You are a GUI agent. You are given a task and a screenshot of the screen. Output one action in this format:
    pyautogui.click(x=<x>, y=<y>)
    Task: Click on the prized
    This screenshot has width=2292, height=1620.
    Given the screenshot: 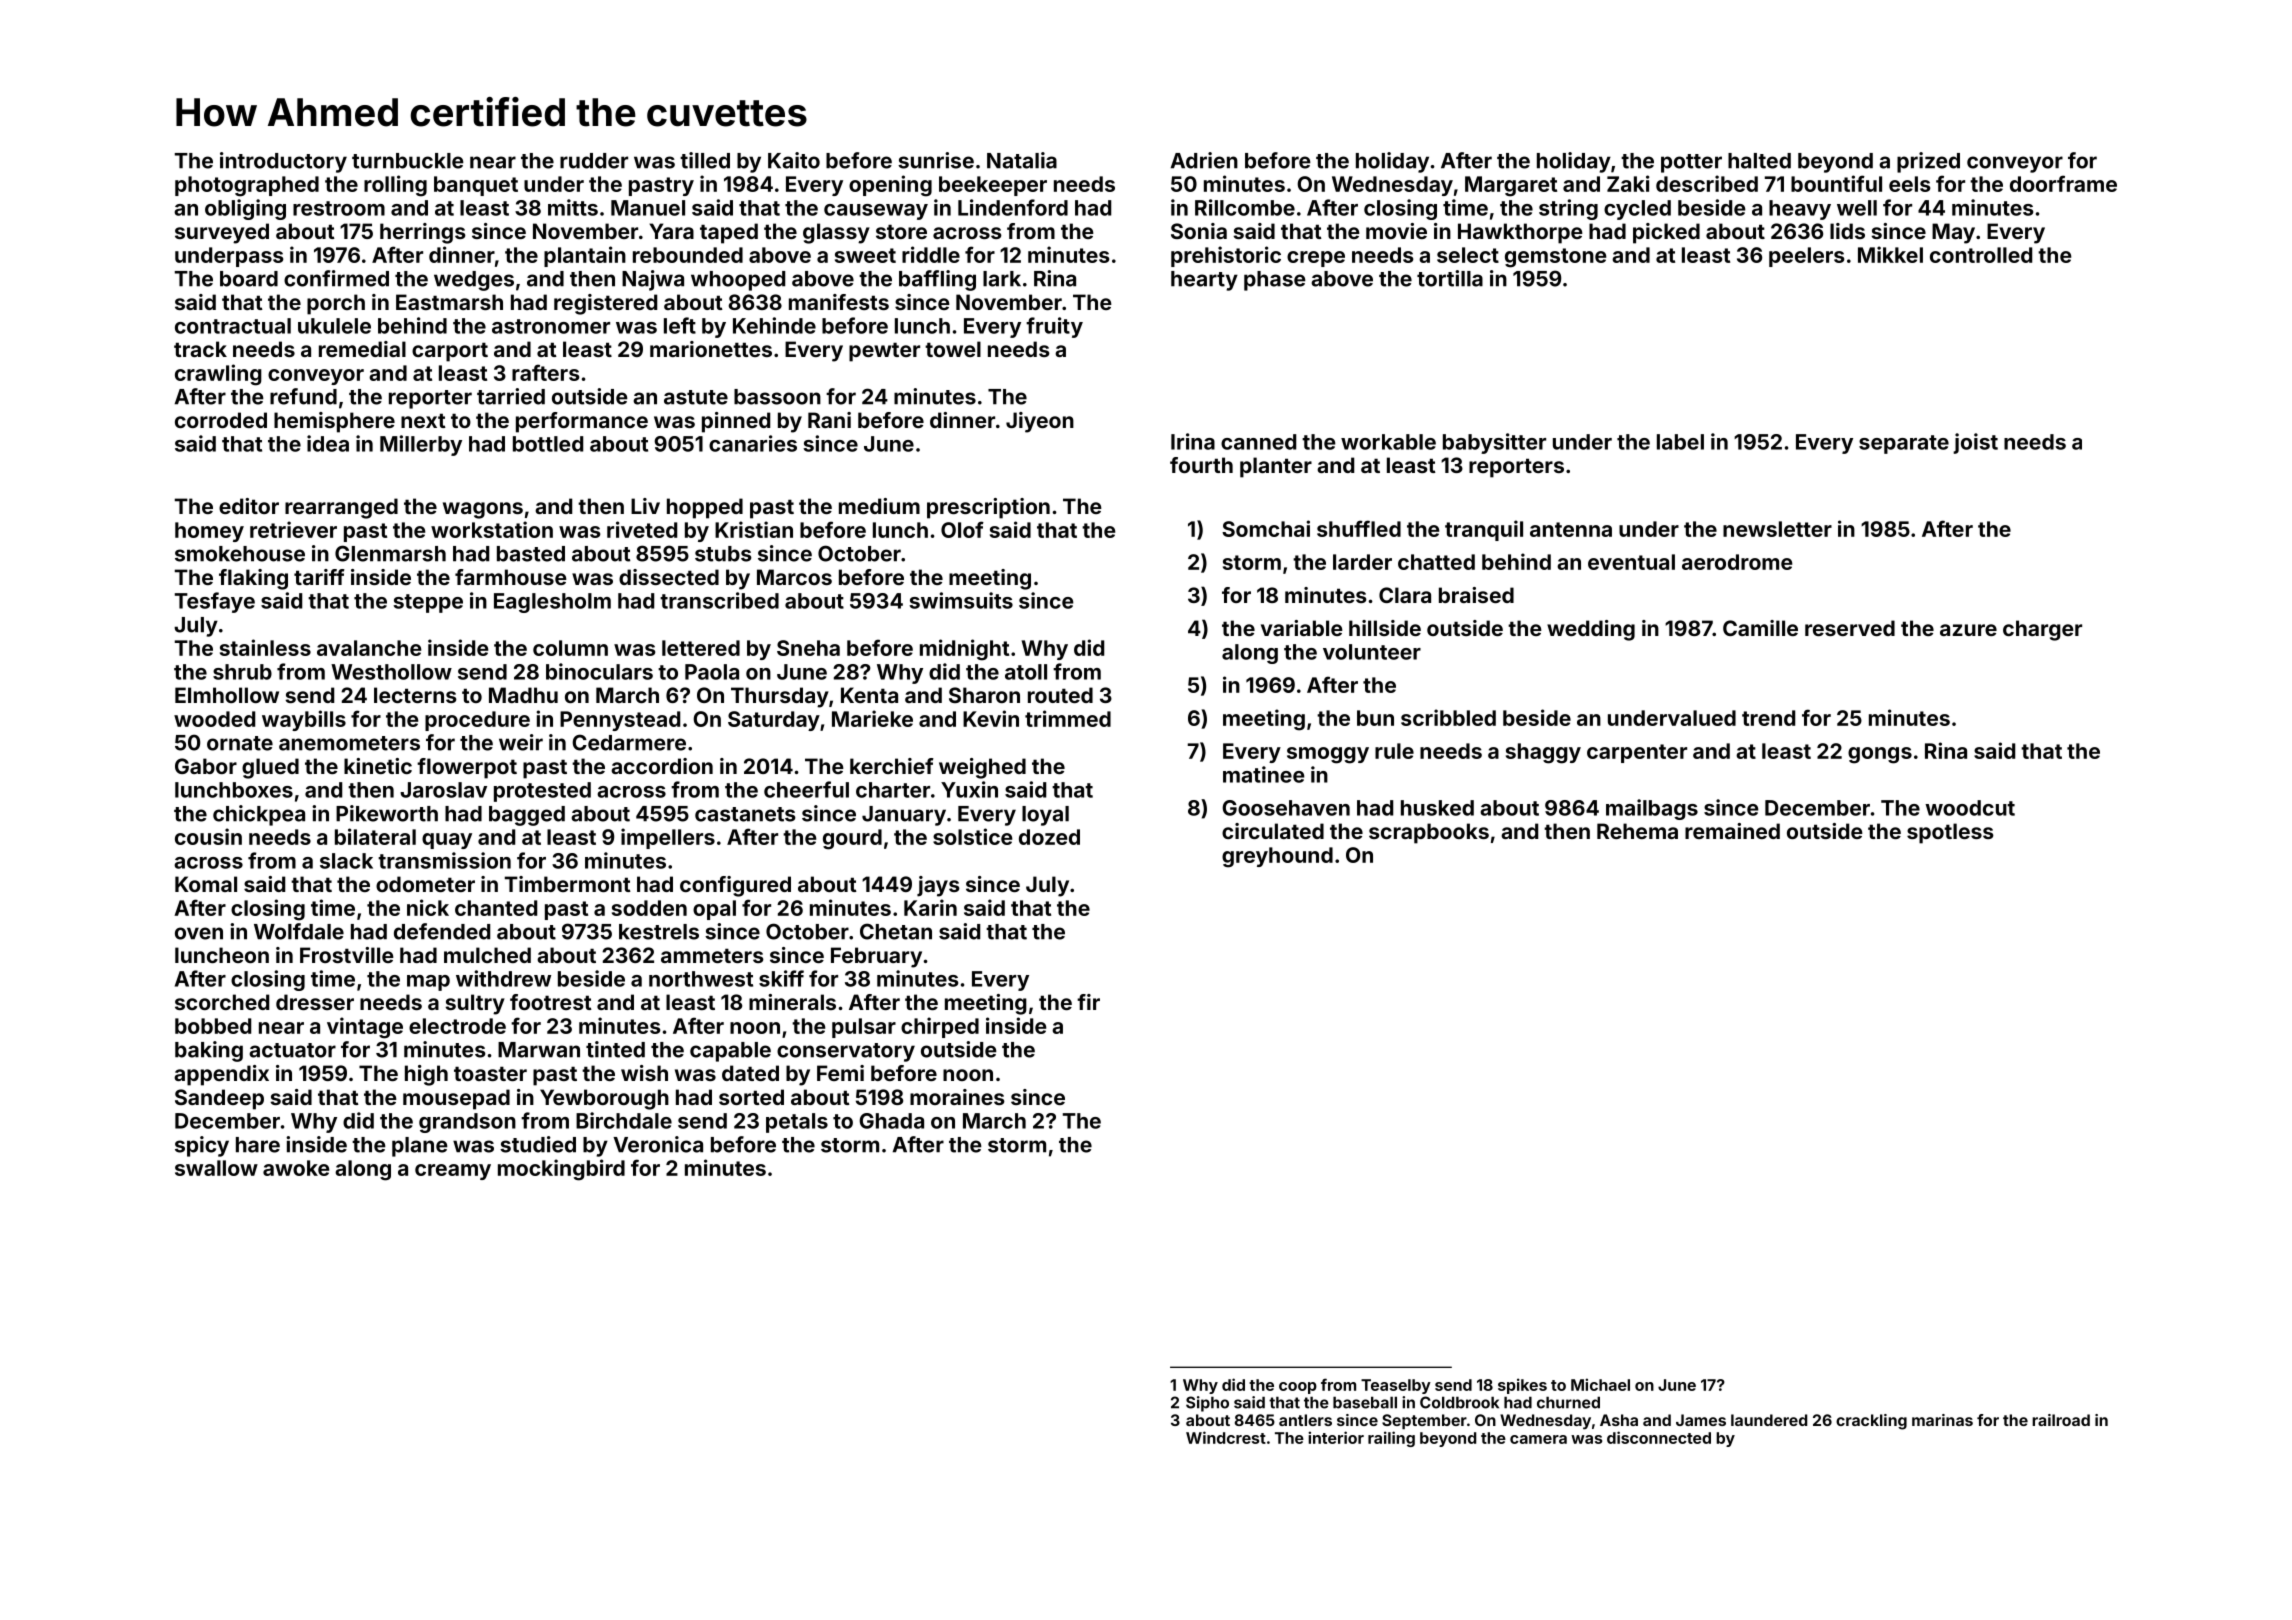 What is the action you would take?
    pyautogui.click(x=1928, y=162)
